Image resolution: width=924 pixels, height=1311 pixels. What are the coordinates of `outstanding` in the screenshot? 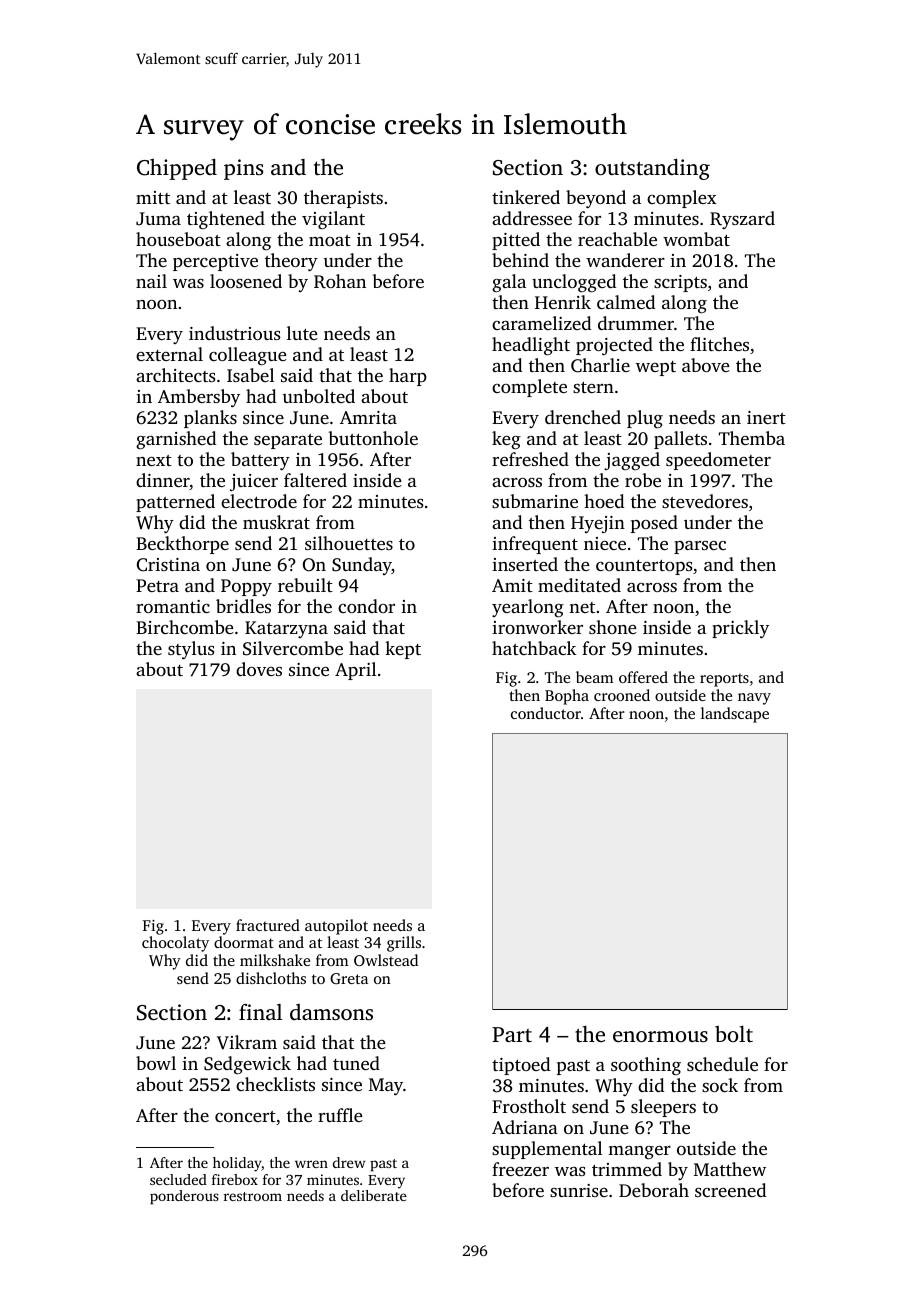 It's located at (652, 169).
